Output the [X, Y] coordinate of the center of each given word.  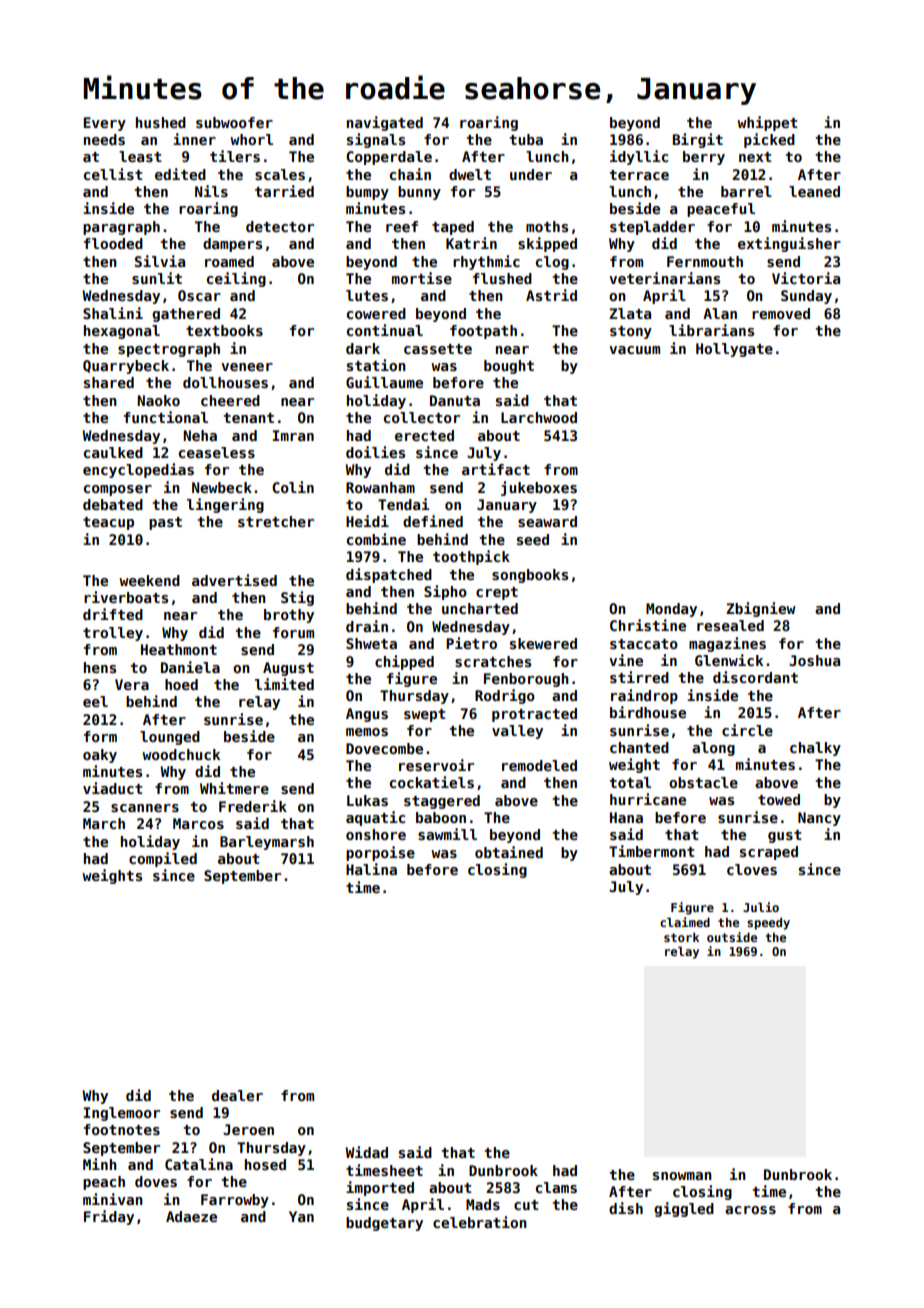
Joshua [814, 660]
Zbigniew [761, 609]
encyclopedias [138, 470]
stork [681, 937]
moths [547, 226]
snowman [682, 1176]
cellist [113, 174]
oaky [100, 756]
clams [556, 1187]
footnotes [122, 1129]
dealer [237, 1095]
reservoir [436, 765]
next [755, 157]
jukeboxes [539, 488]
